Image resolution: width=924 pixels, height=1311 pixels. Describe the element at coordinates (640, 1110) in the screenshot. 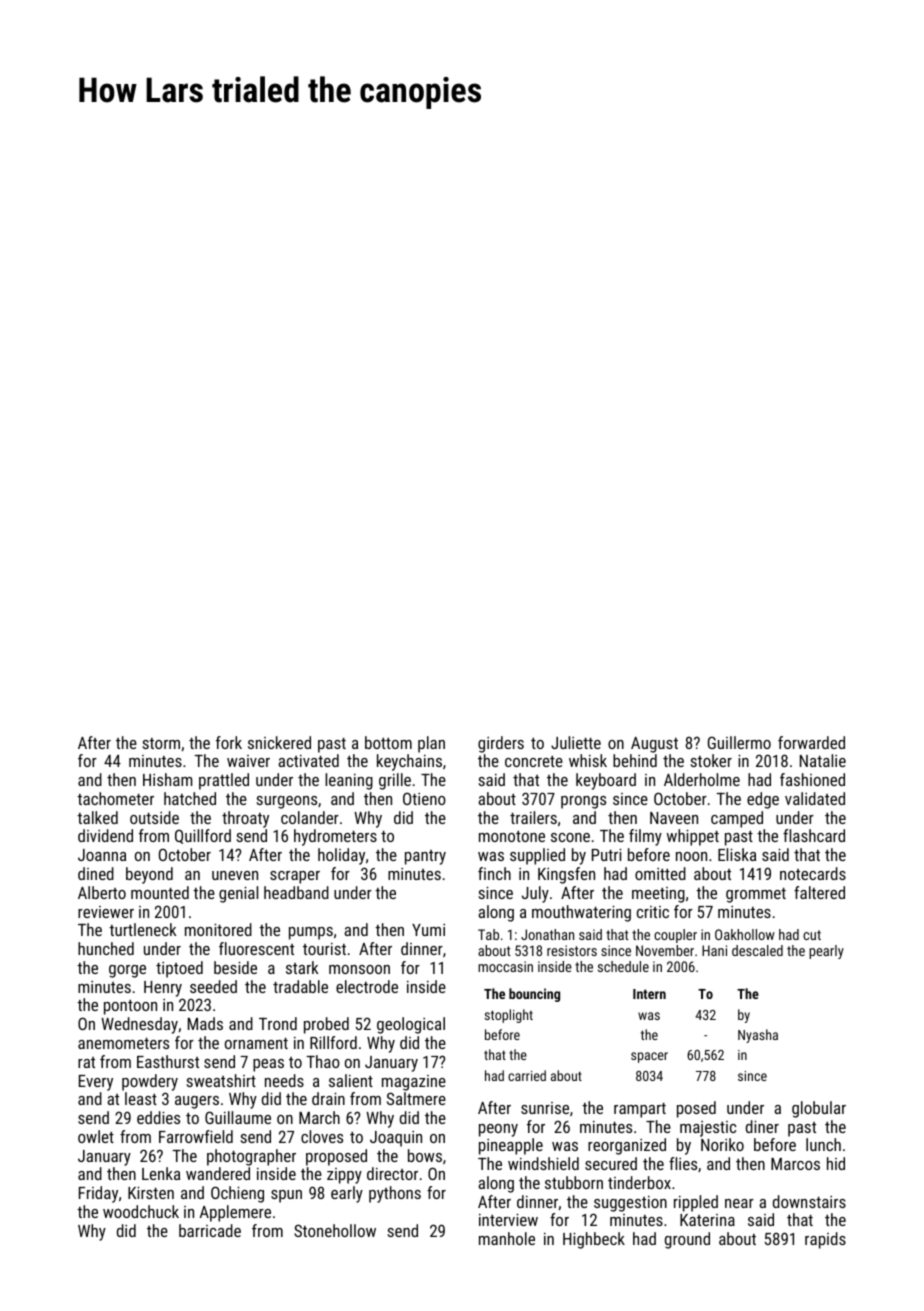

I see `rampart` at that location.
